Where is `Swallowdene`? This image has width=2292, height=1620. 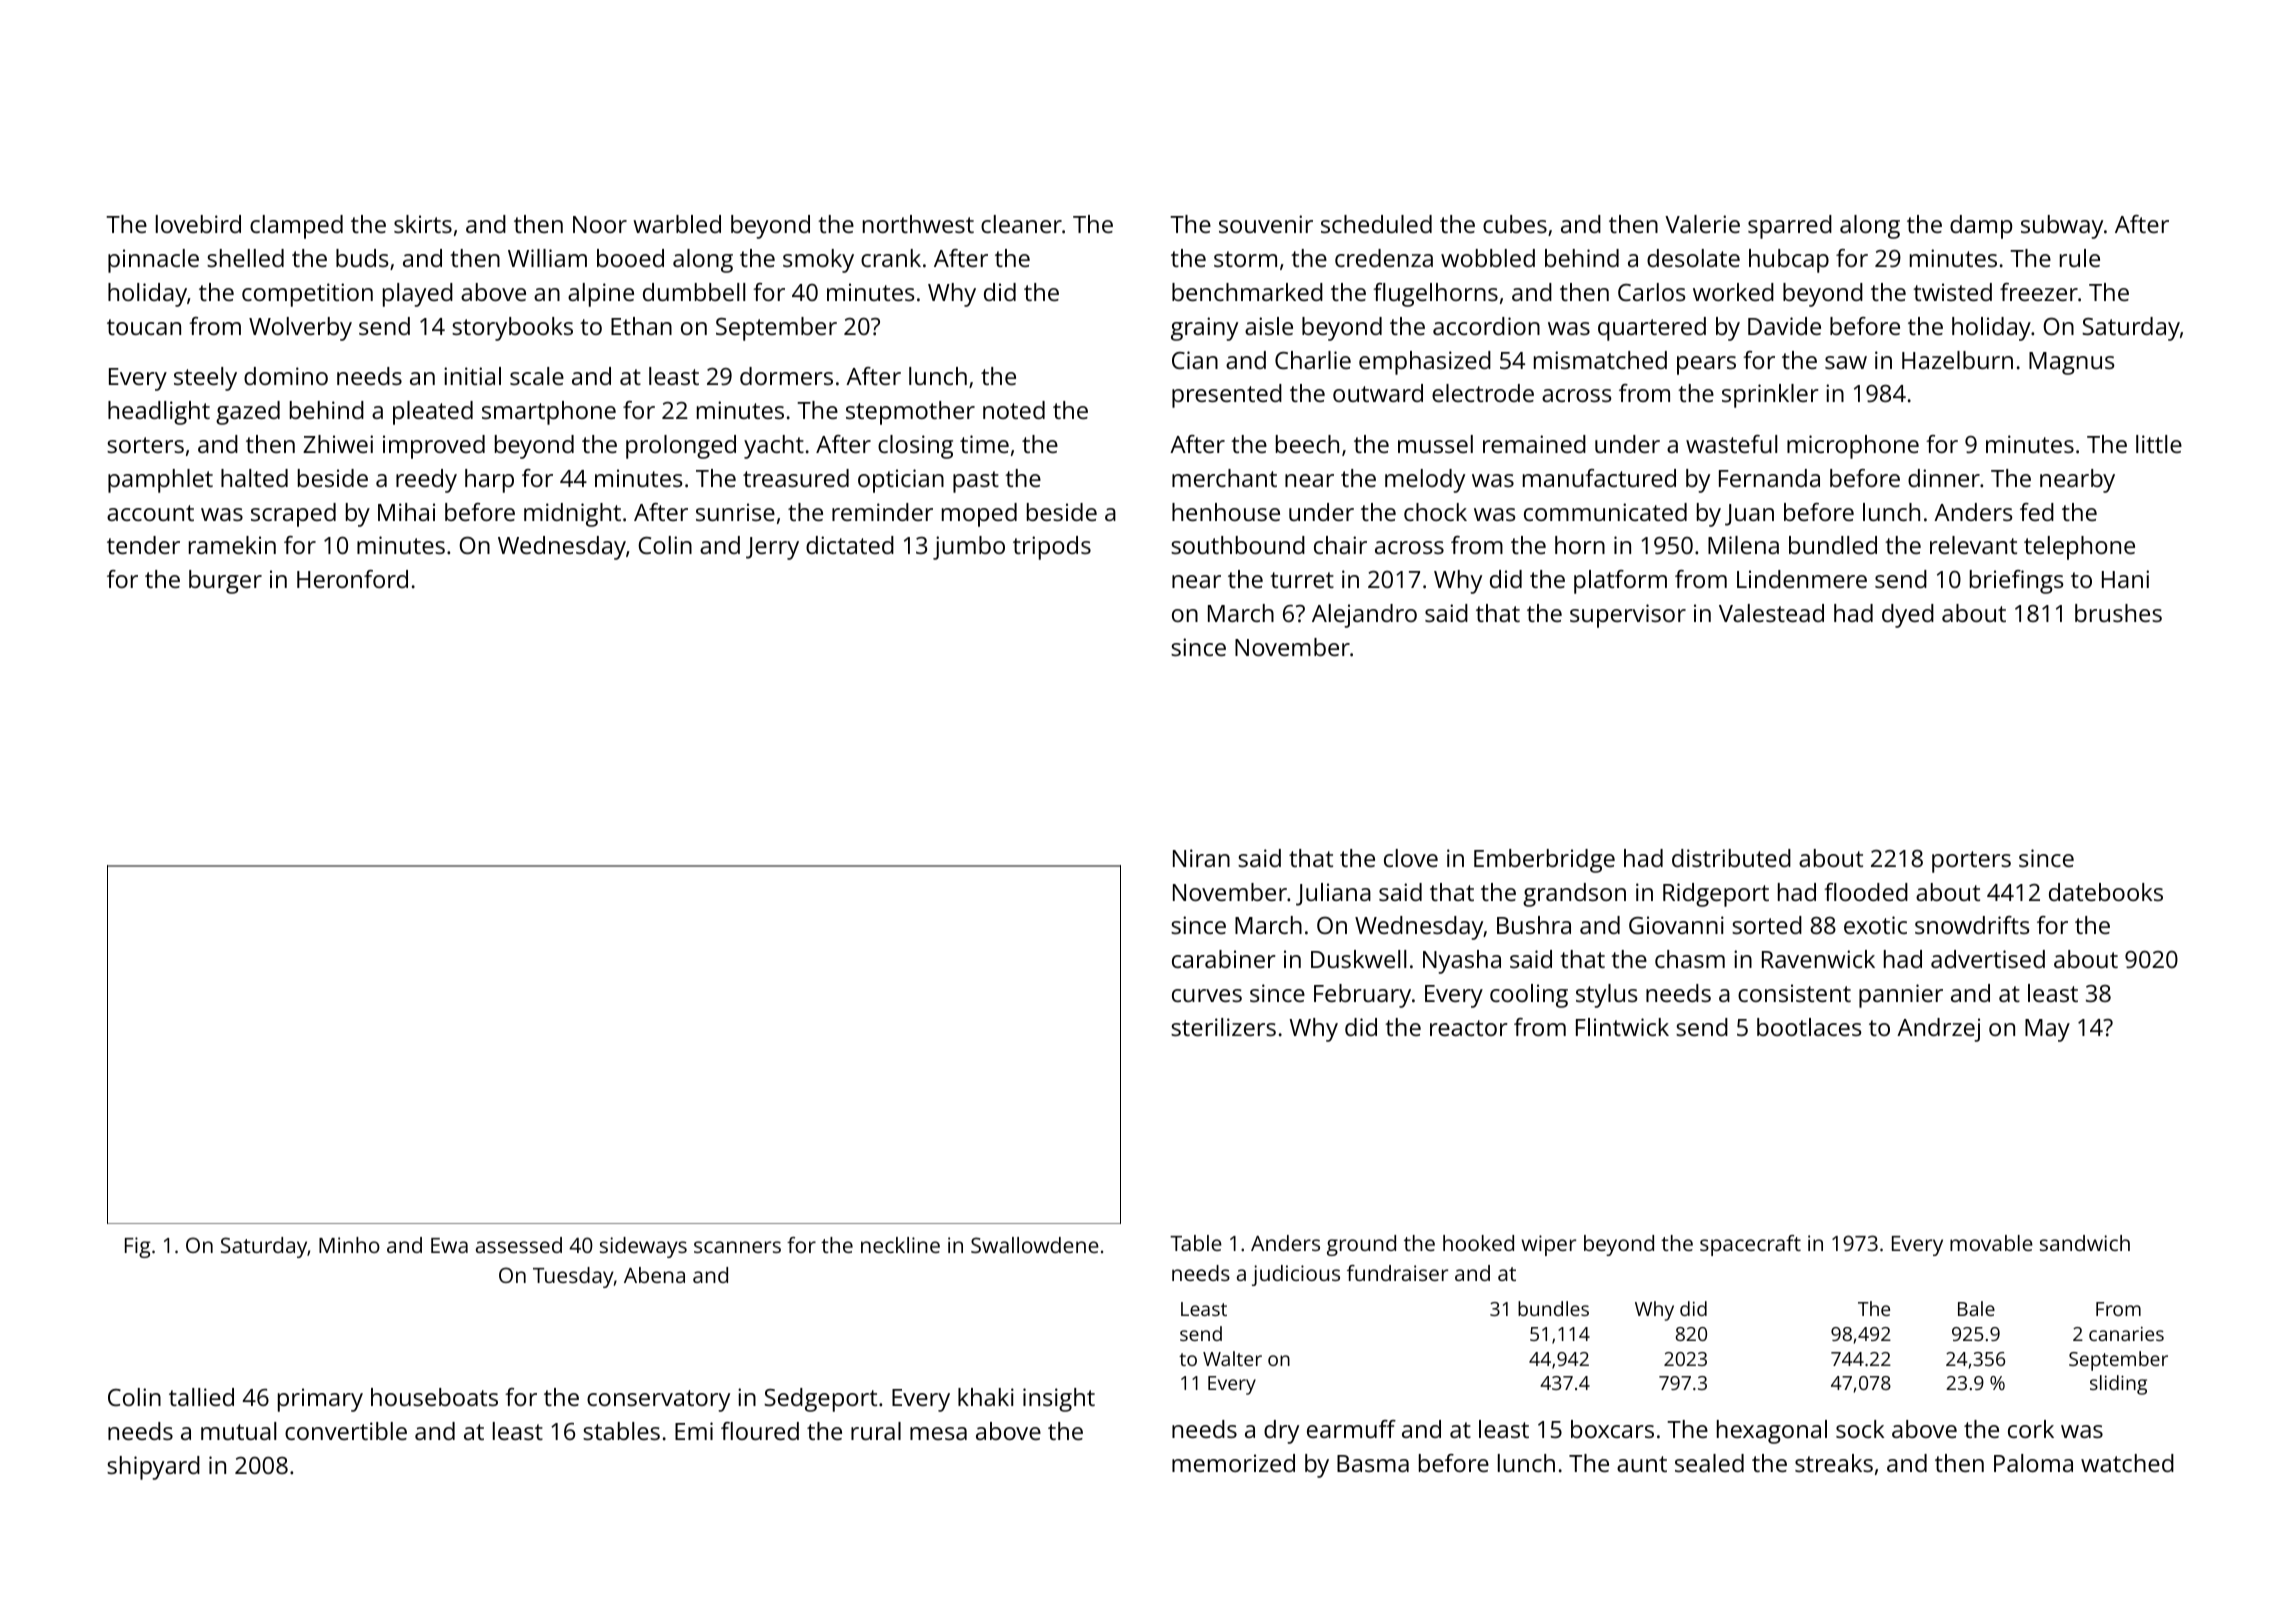 Swallowdene is located at coordinates (1035, 1245).
